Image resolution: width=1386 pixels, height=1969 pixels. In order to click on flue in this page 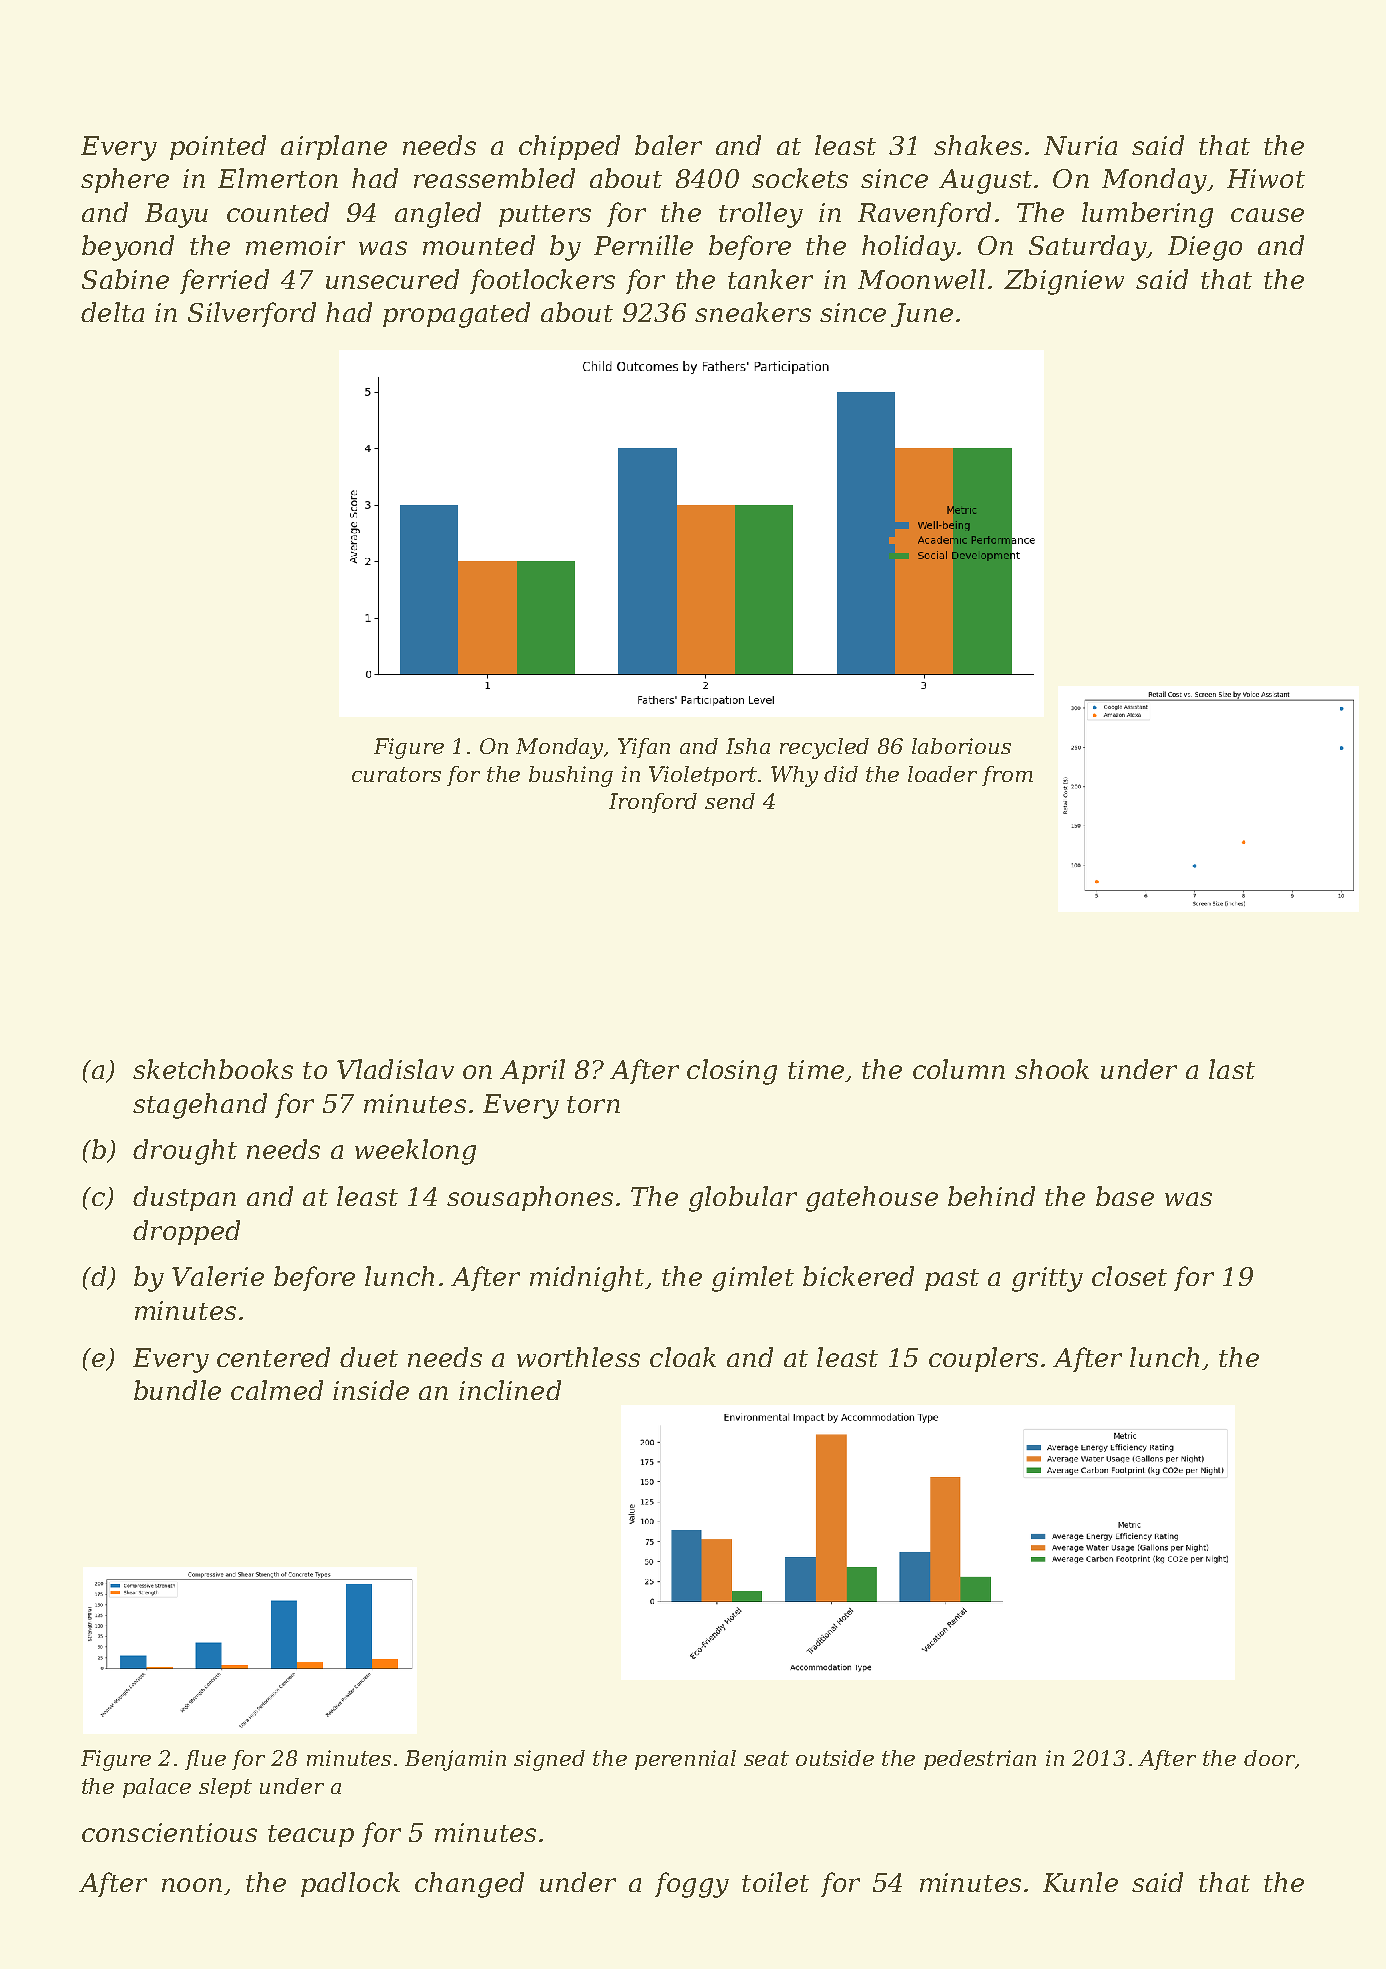, I will do `click(205, 1760)`.
